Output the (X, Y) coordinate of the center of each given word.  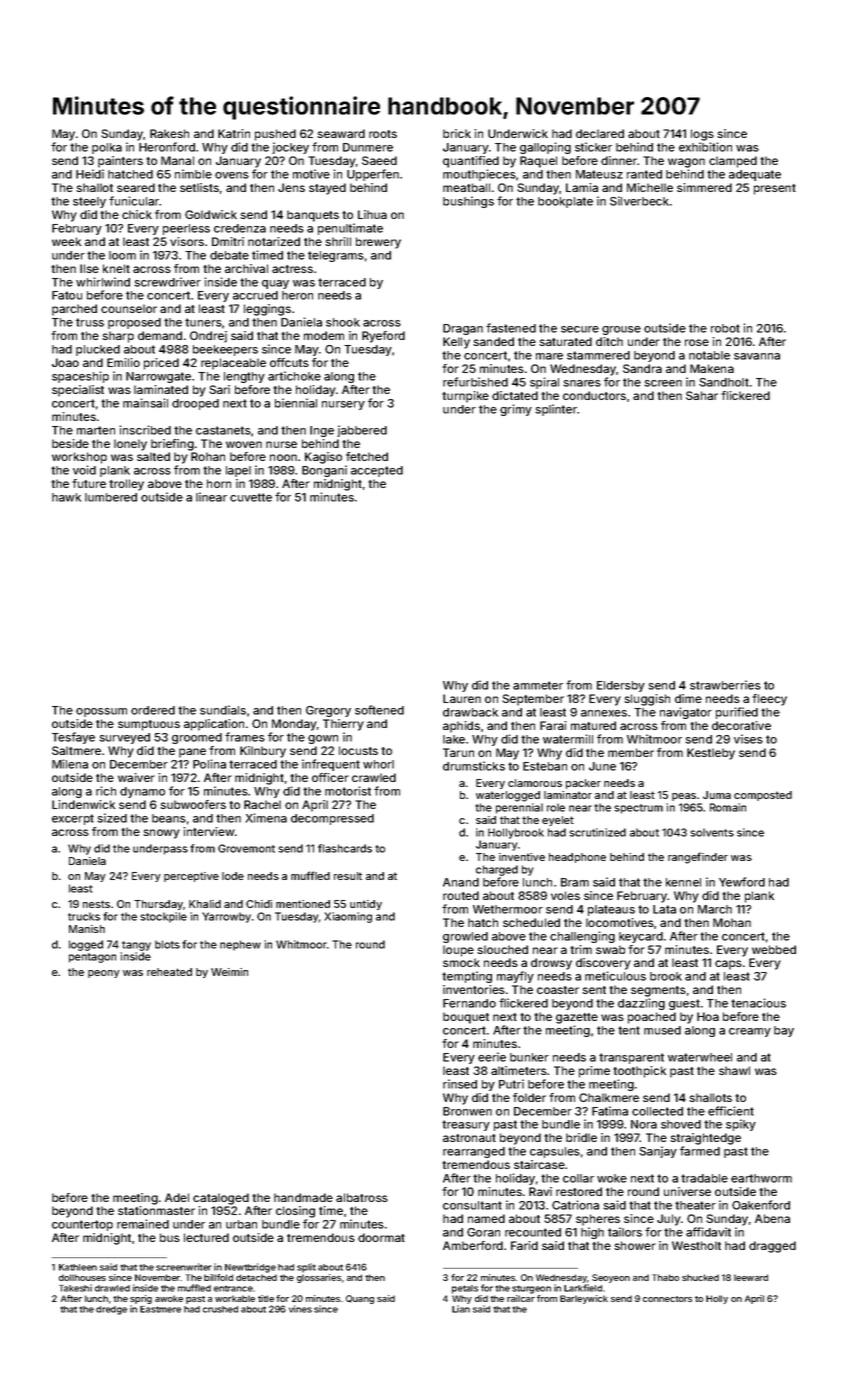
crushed (220, 1309)
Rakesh (169, 133)
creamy (750, 1032)
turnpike (465, 397)
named (486, 1218)
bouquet (466, 1018)
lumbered (111, 497)
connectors (667, 1299)
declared (600, 133)
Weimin (229, 972)
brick (457, 133)
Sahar (702, 395)
